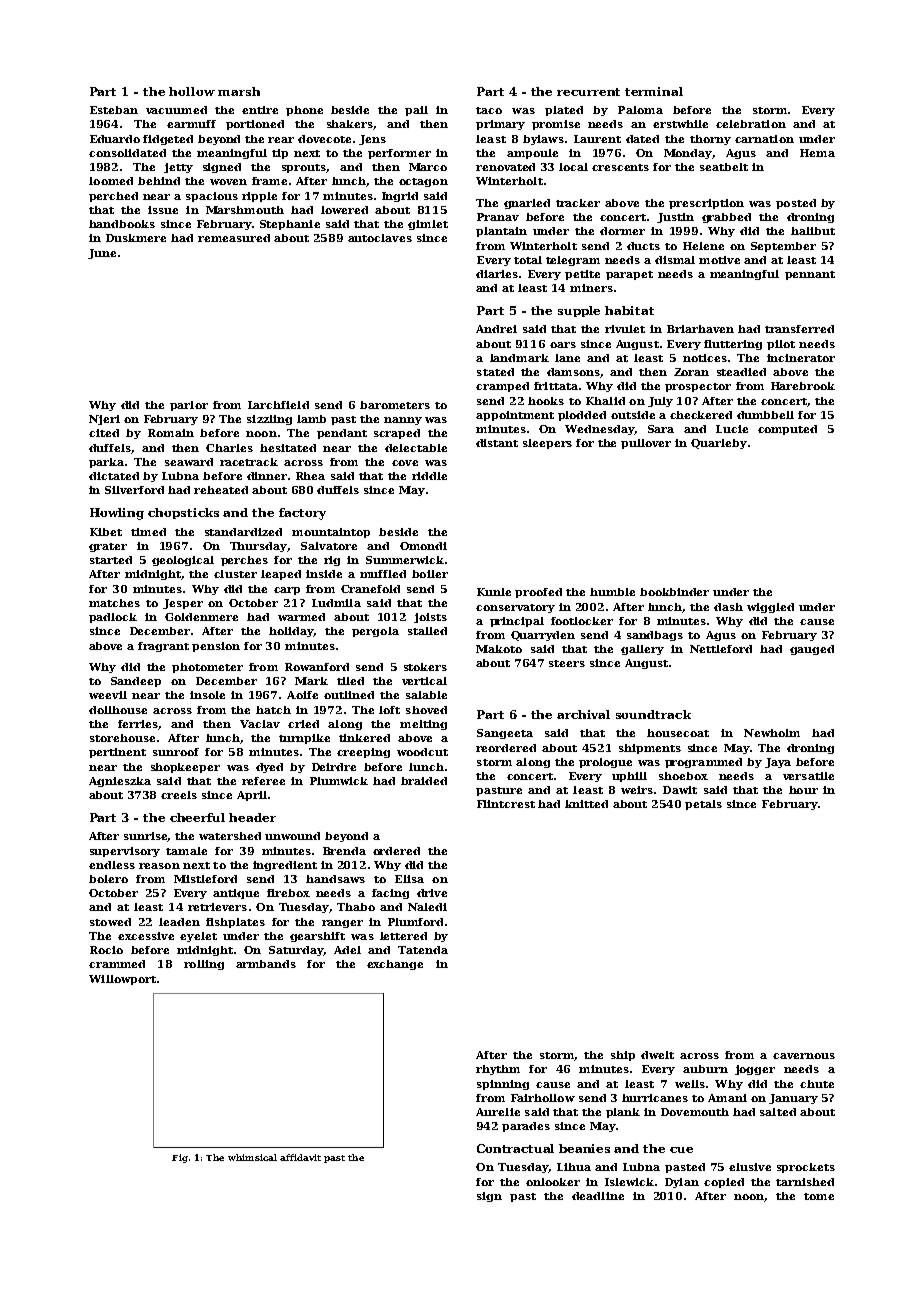 The height and width of the document is (1308, 924). What do you see at coordinates (185, 768) in the document?
I see `shopkeeper` at bounding box center [185, 768].
